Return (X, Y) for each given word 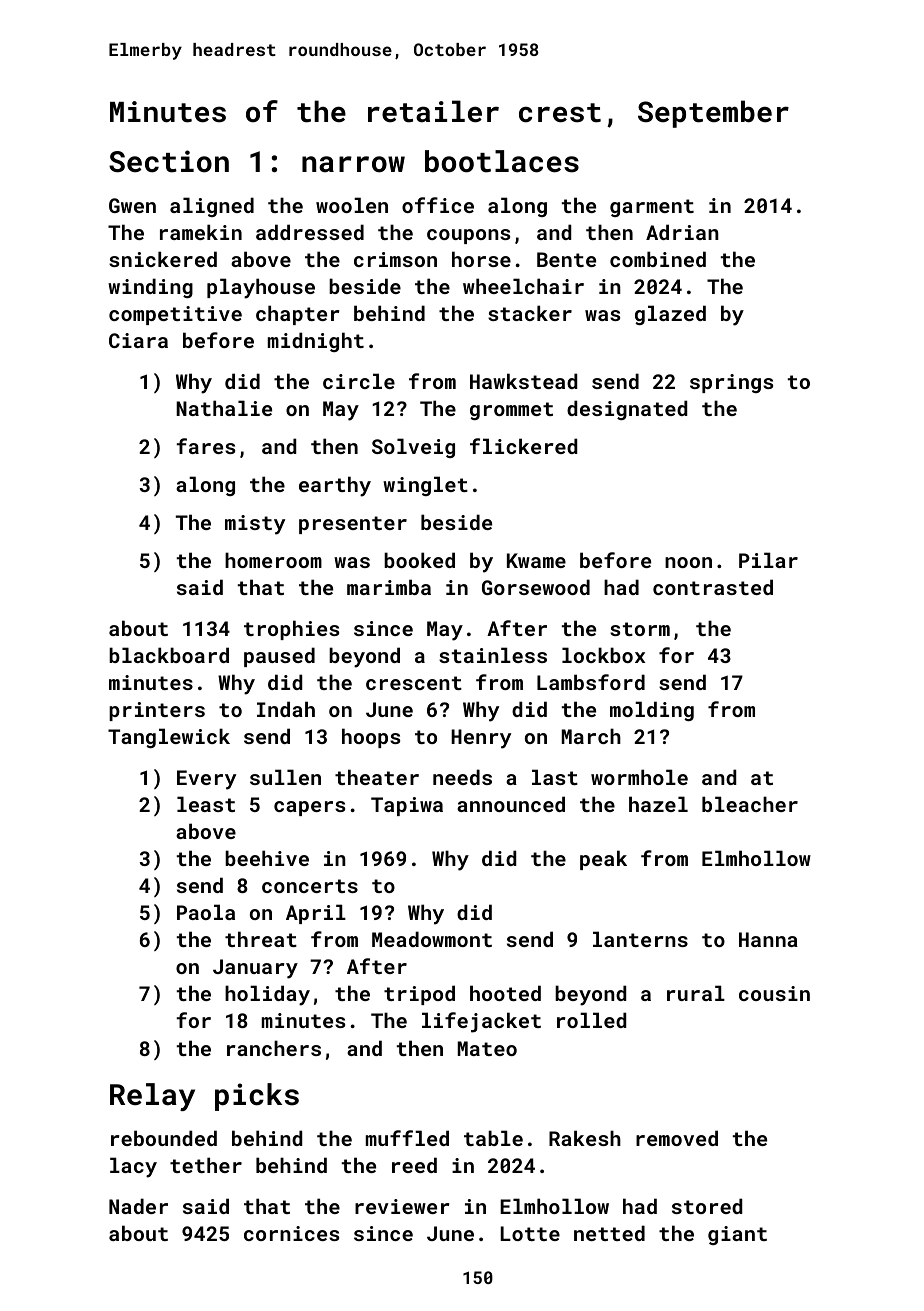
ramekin (201, 232)
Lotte (530, 1233)
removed (677, 1138)
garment (652, 208)
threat (261, 939)
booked (419, 560)
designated (627, 410)
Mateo (487, 1048)
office (438, 205)
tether (206, 1165)
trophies (291, 630)
